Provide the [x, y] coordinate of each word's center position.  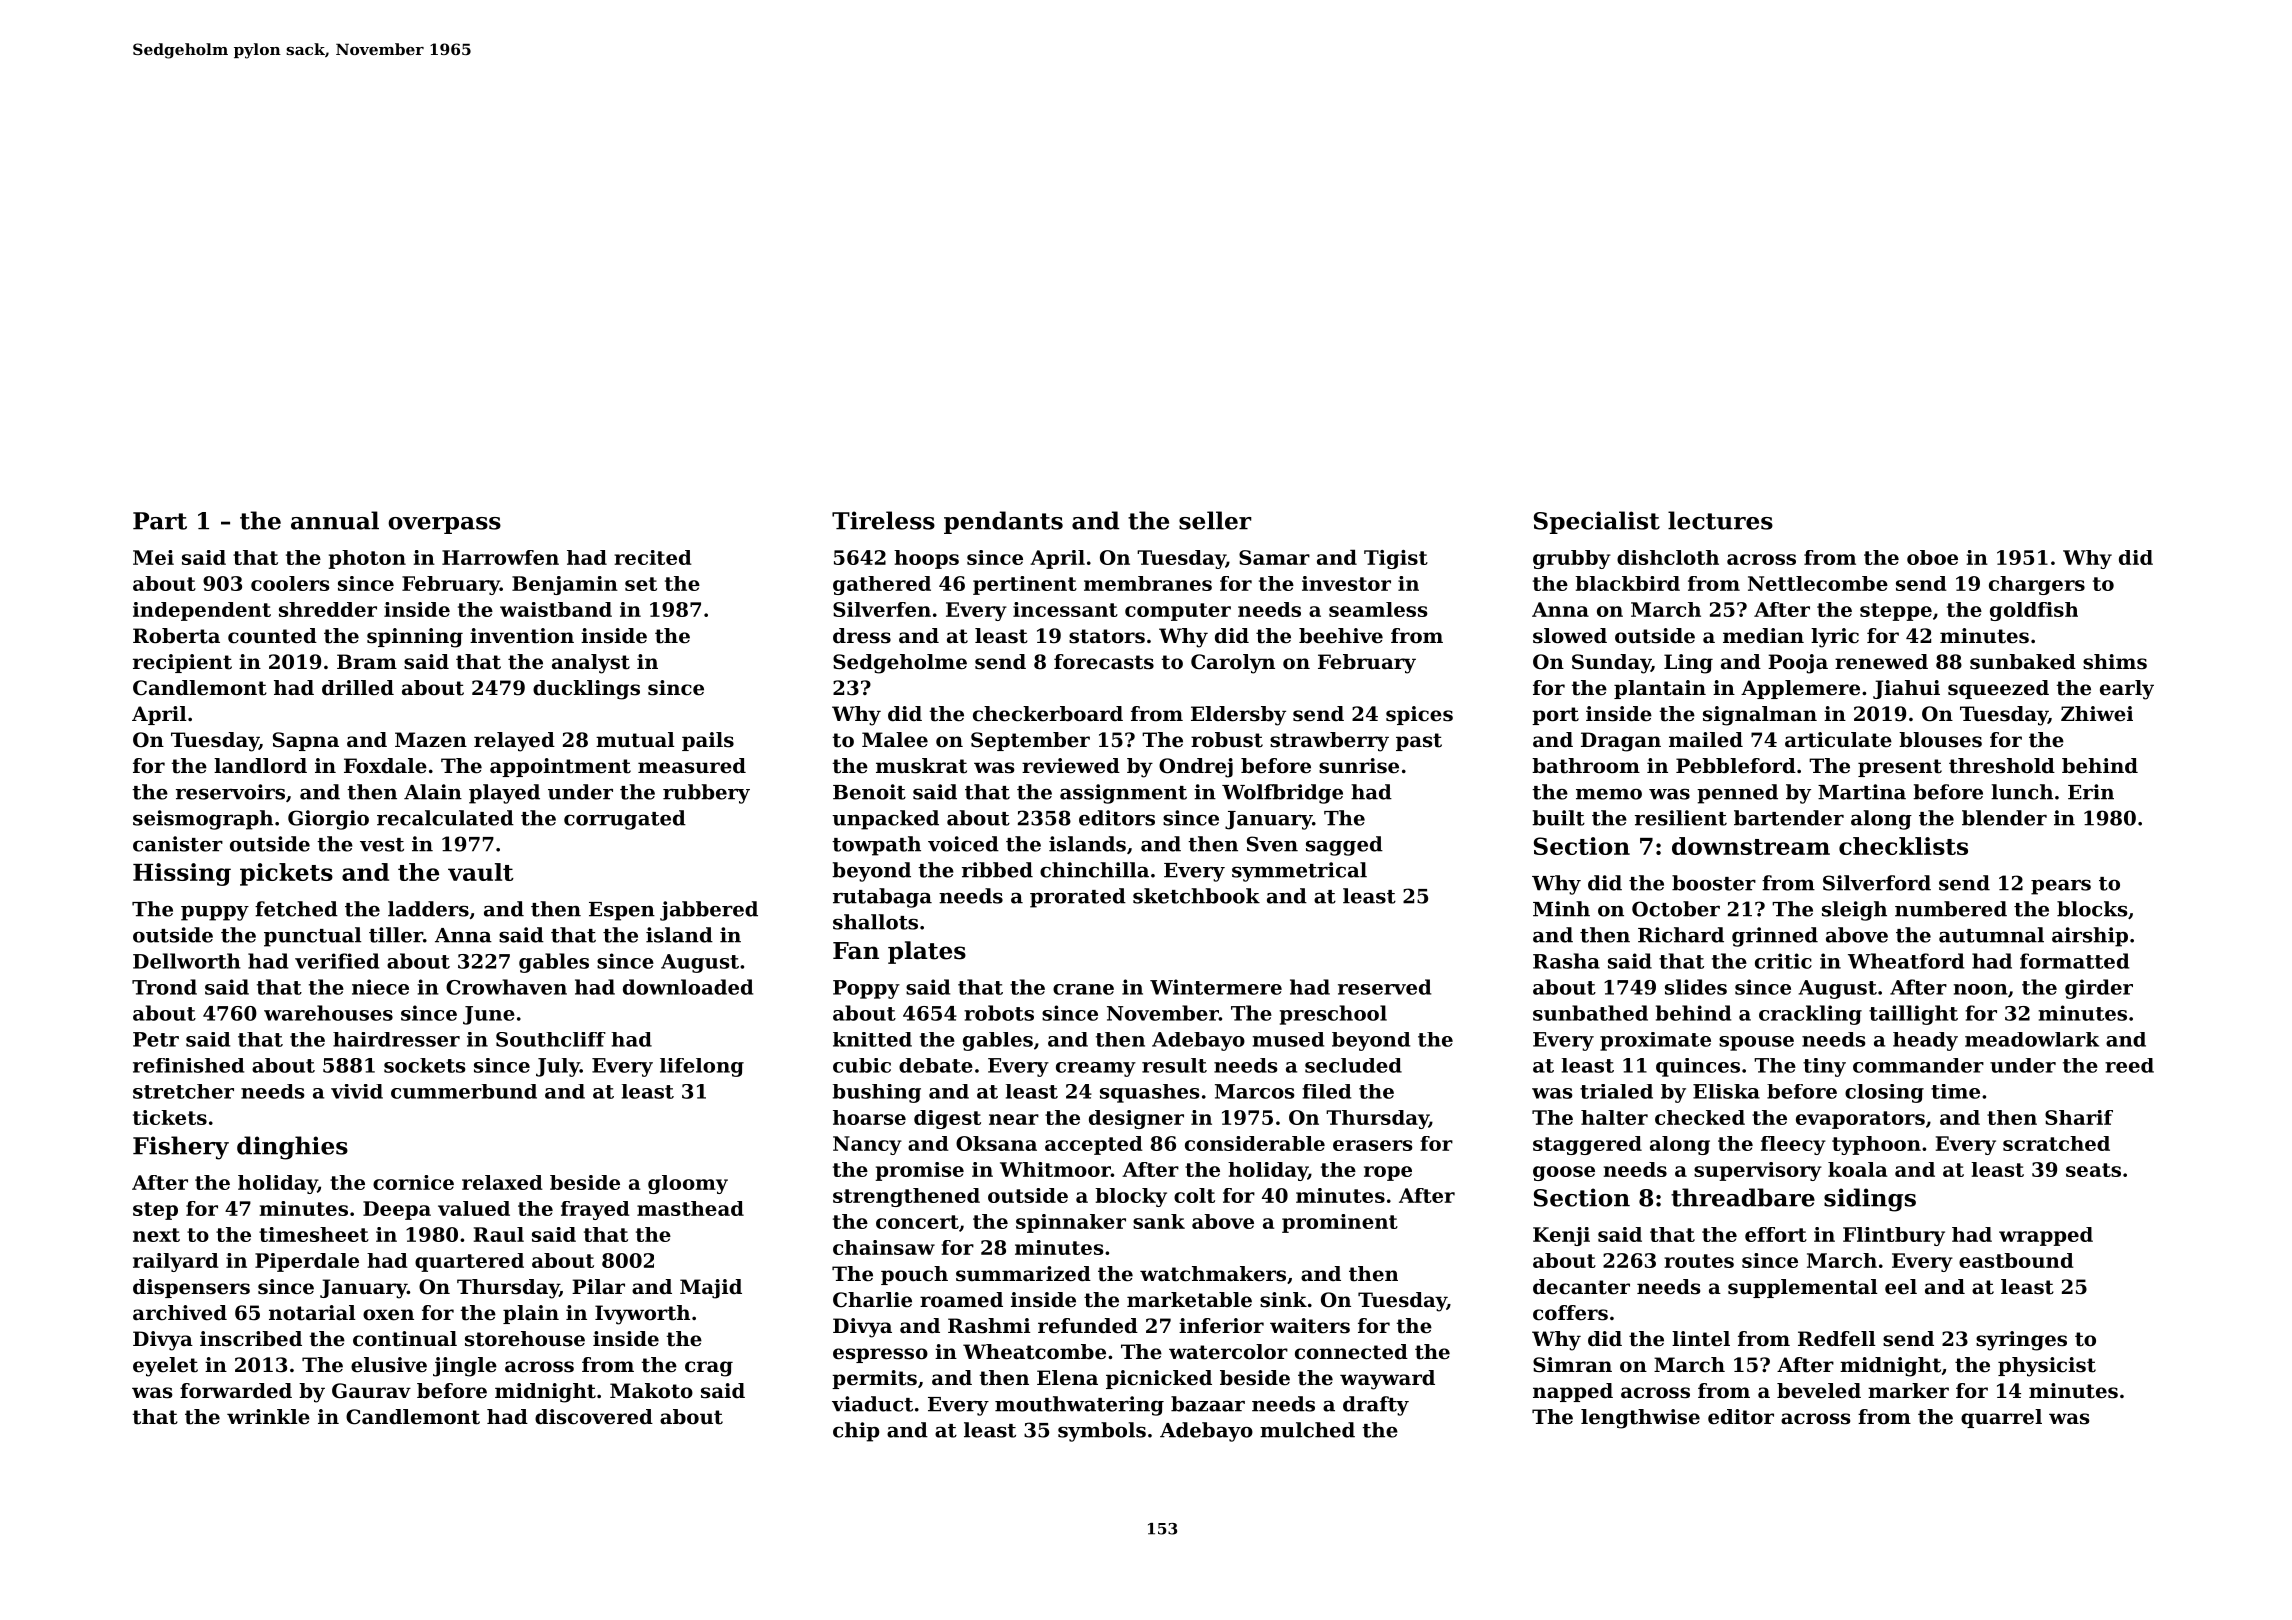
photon [367, 559]
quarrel [2001, 1418]
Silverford [1877, 883]
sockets [425, 1065]
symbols [1102, 1432]
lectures [1720, 520]
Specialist [1597, 522]
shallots [875, 922]
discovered [594, 1417]
